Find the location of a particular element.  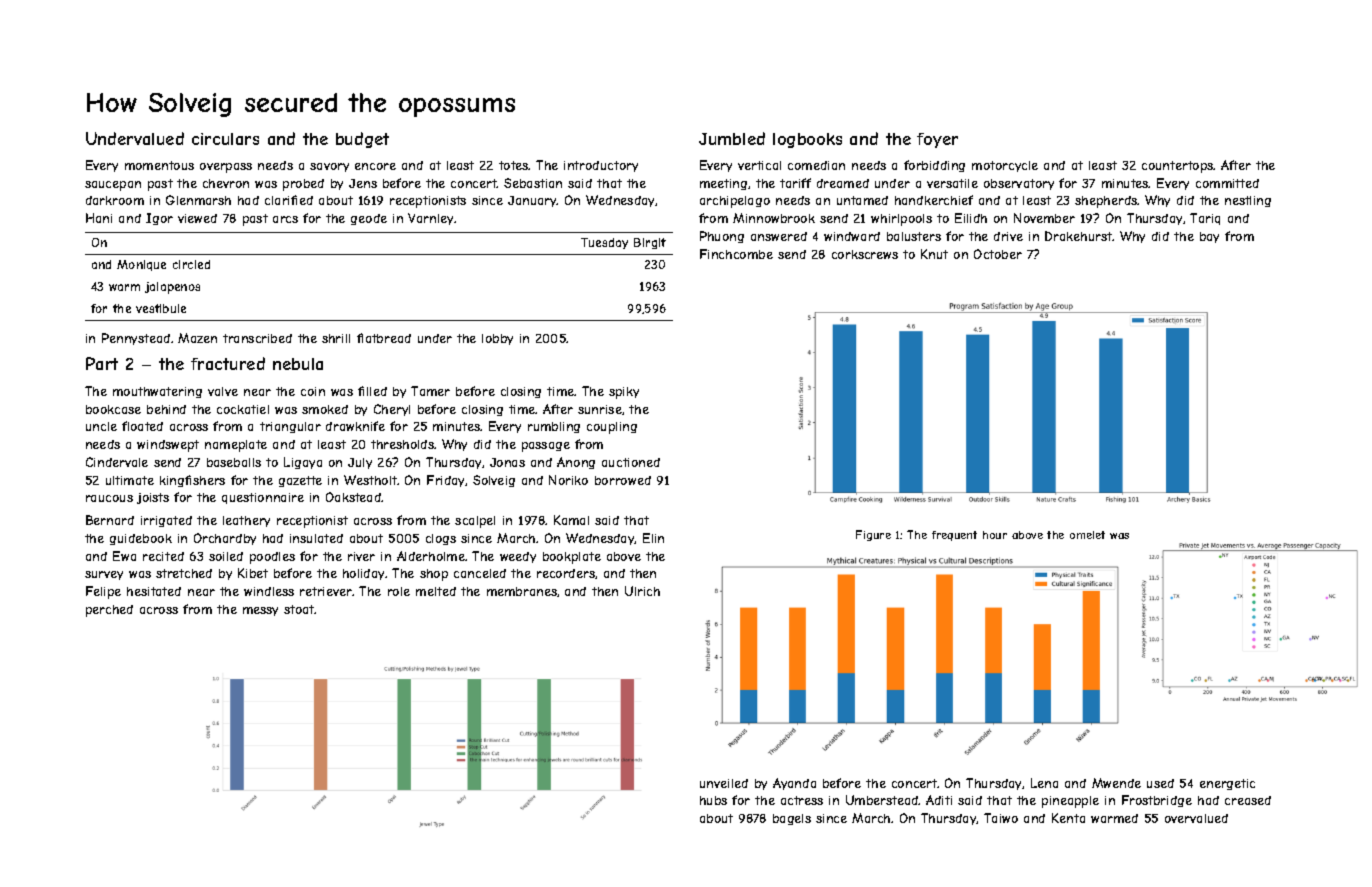

motorcycle is located at coordinates (1005, 166).
